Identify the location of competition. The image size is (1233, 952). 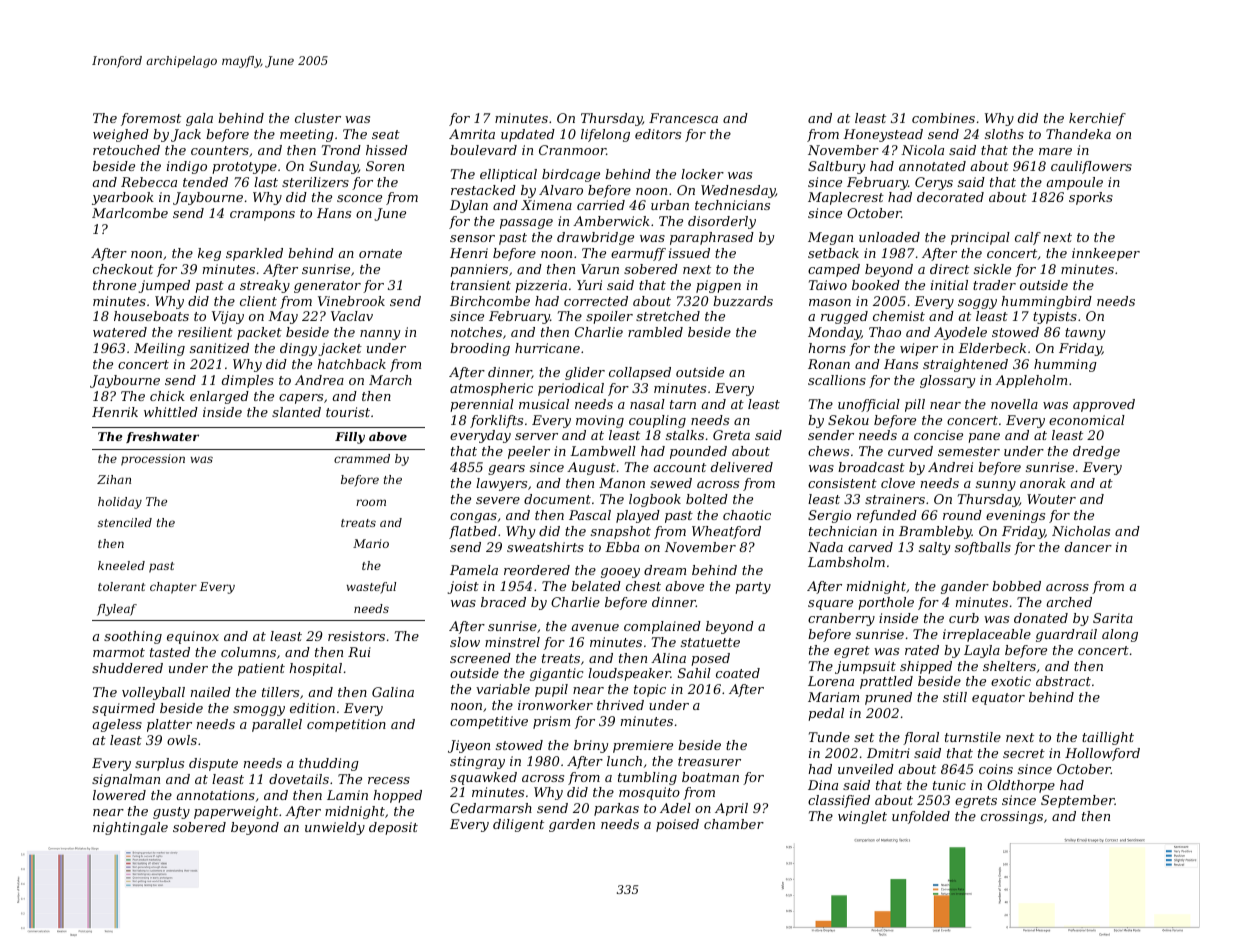
(346, 725).
